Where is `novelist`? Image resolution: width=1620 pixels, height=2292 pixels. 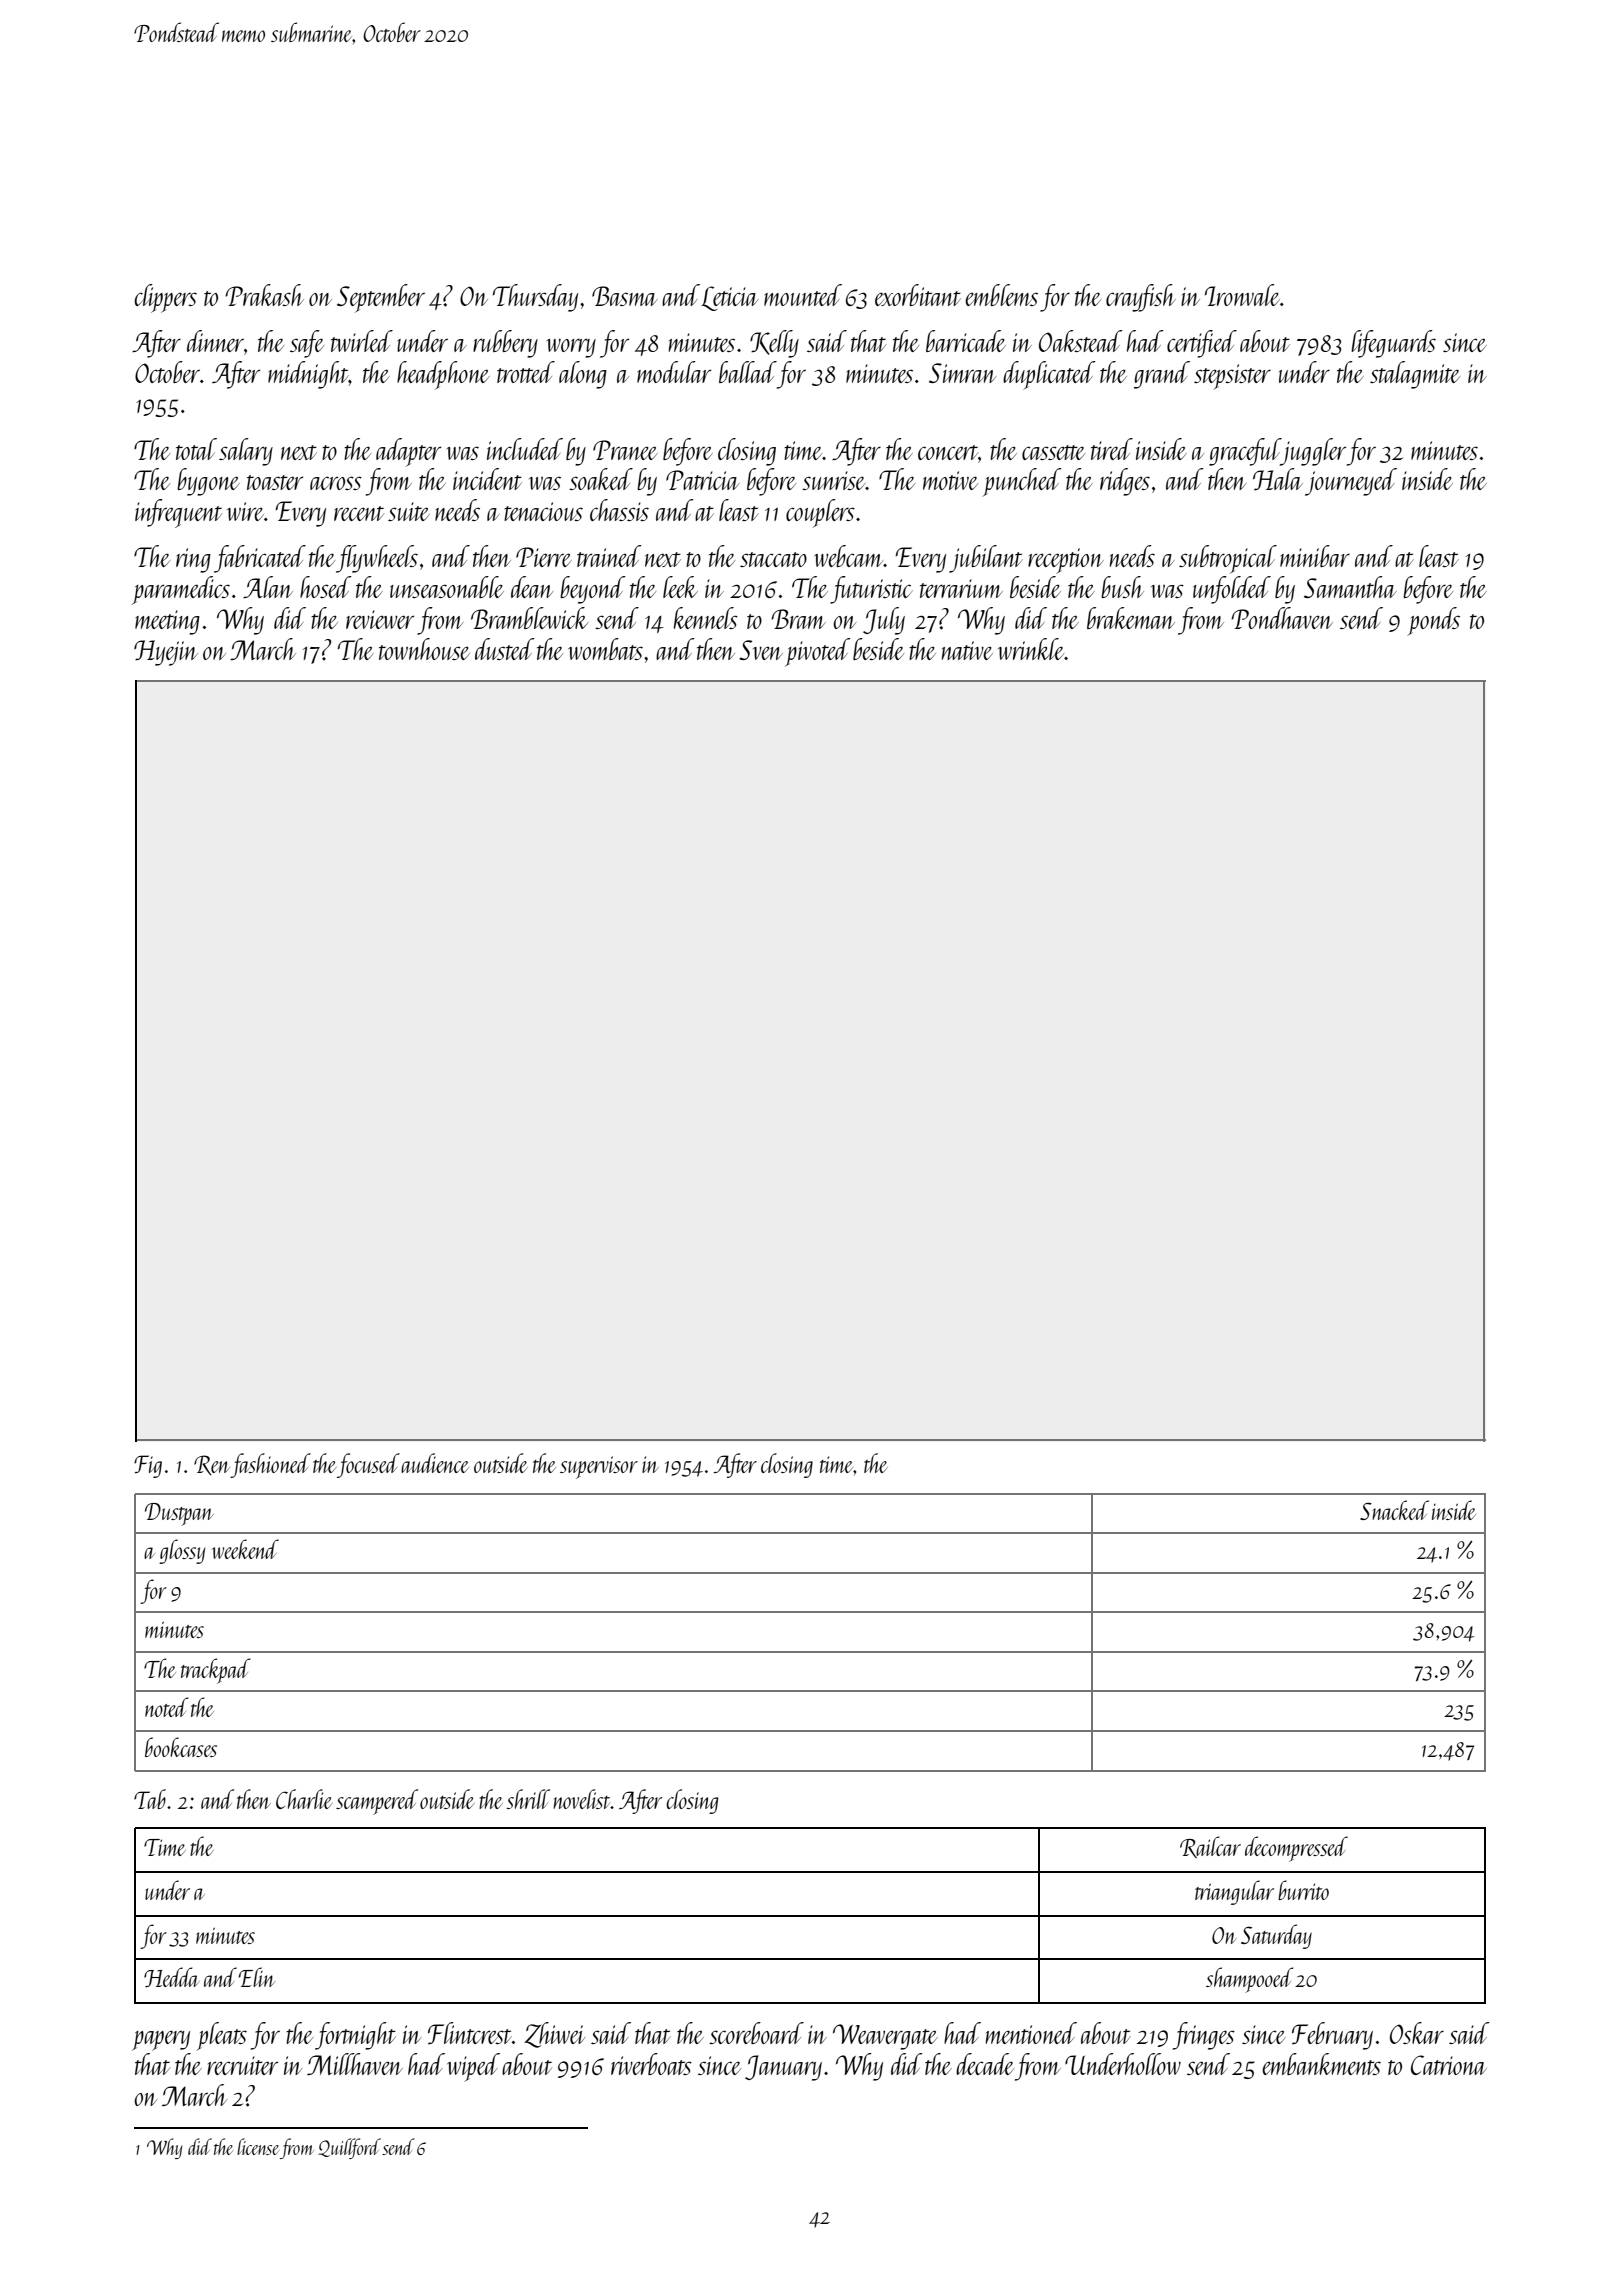 novelist is located at coordinates (582, 1799).
